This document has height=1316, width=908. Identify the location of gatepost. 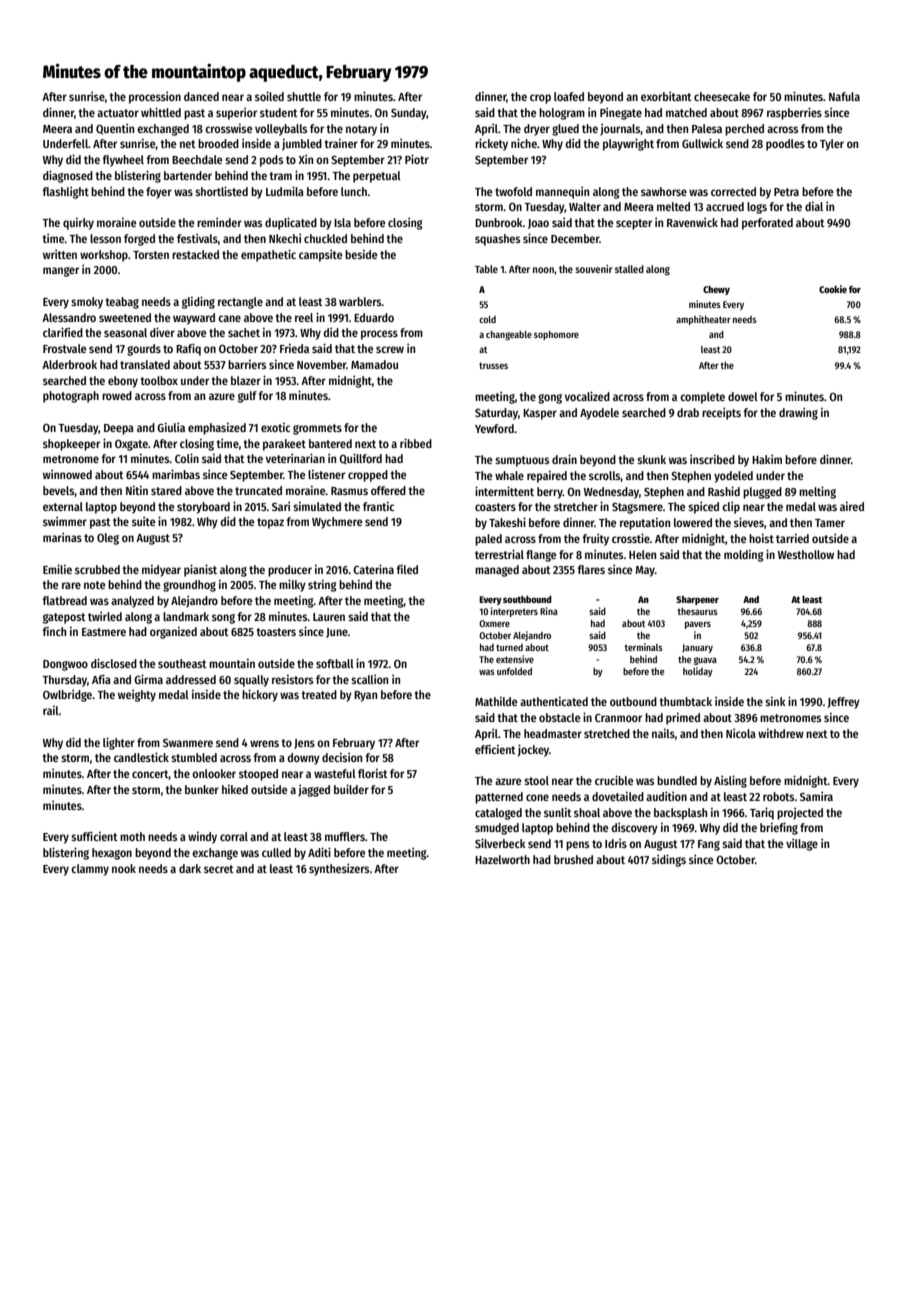
(64, 618).
